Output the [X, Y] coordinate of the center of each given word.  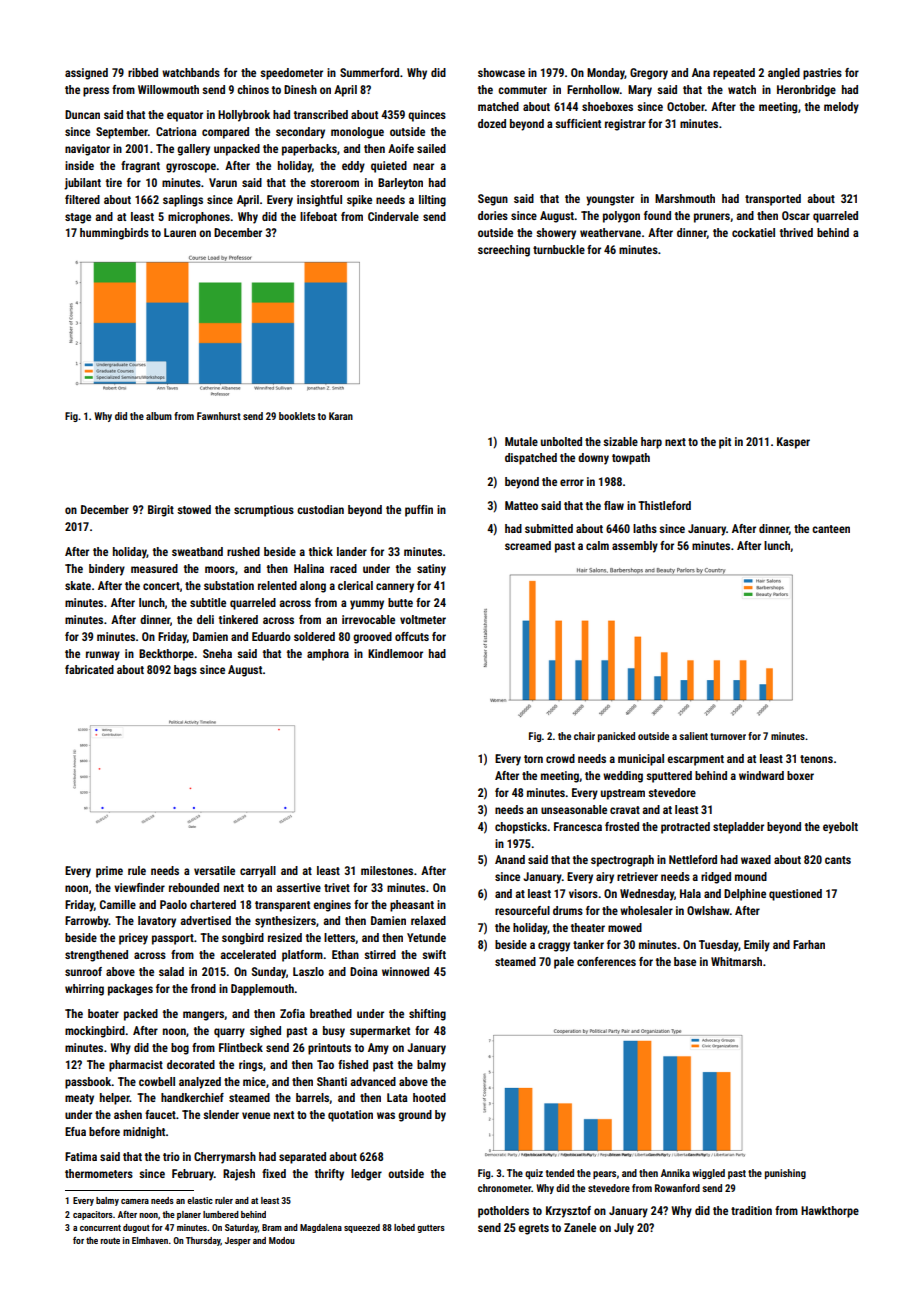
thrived [796, 232]
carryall [258, 872]
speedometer [291, 74]
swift [434, 954]
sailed [431, 148]
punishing [785, 1174]
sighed [265, 1032]
